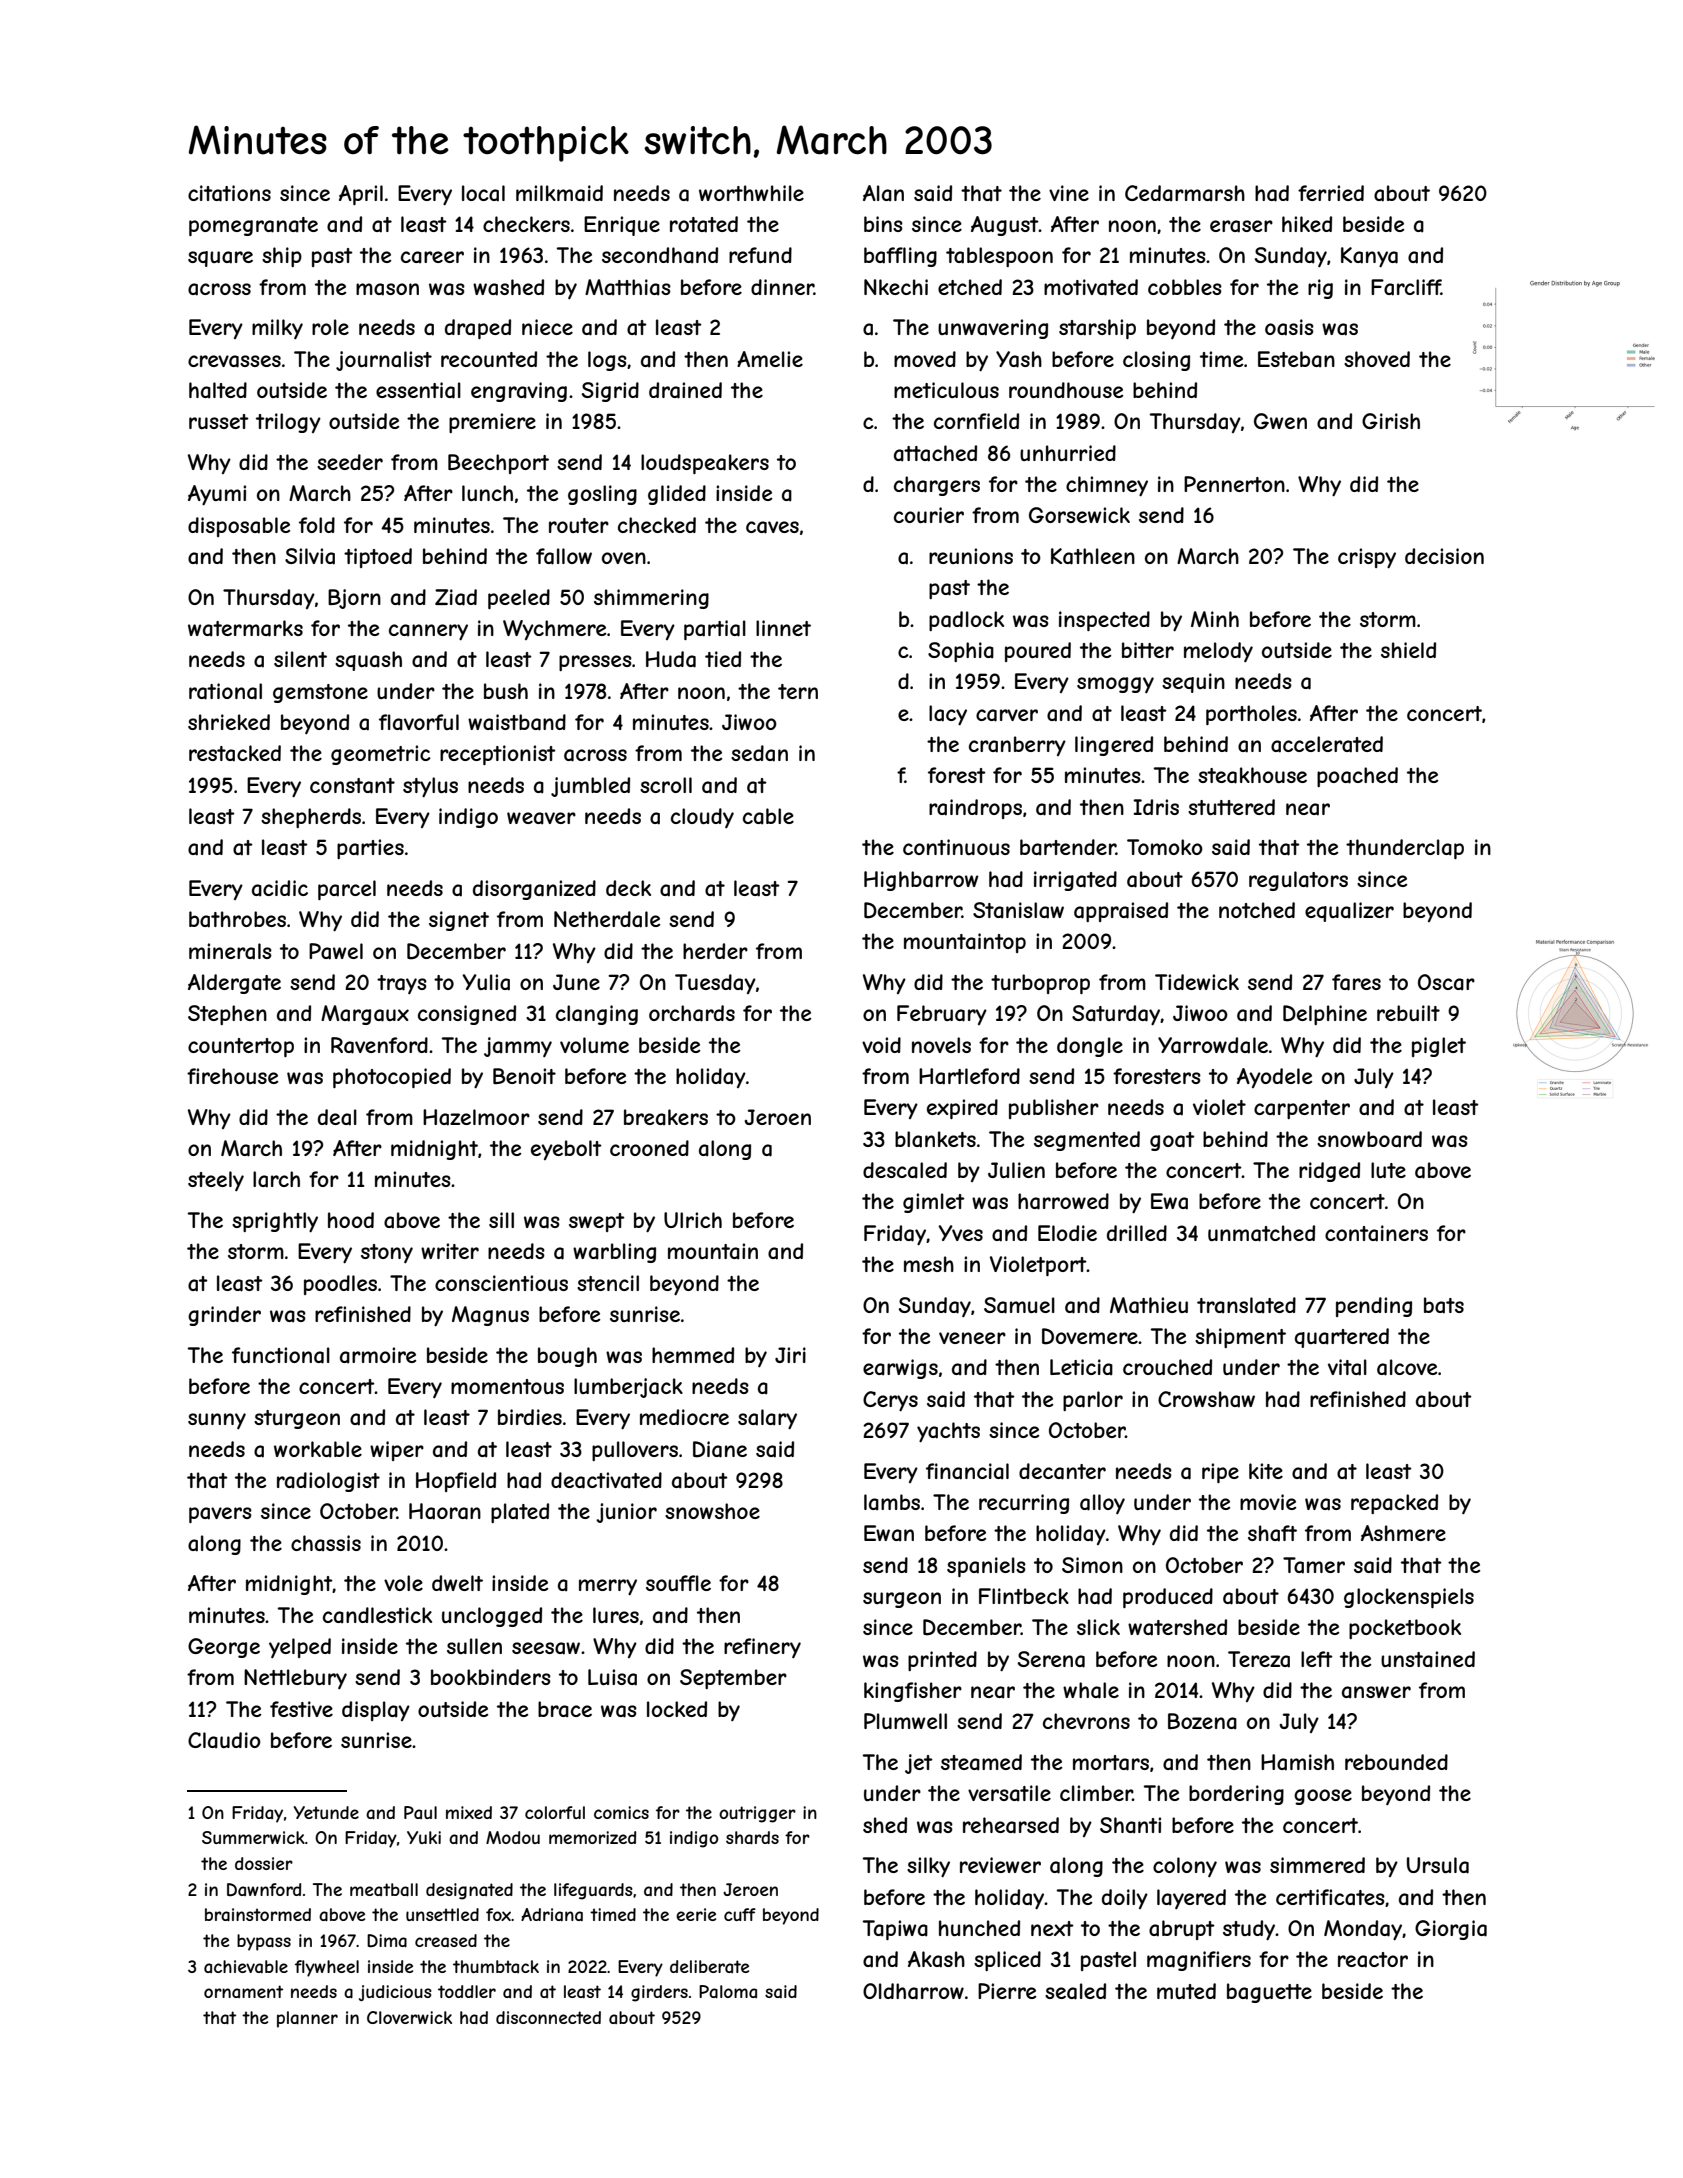 The height and width of the page is (2178, 1683). What do you see at coordinates (999, 257) in the page?
I see `tablespoon` at bounding box center [999, 257].
